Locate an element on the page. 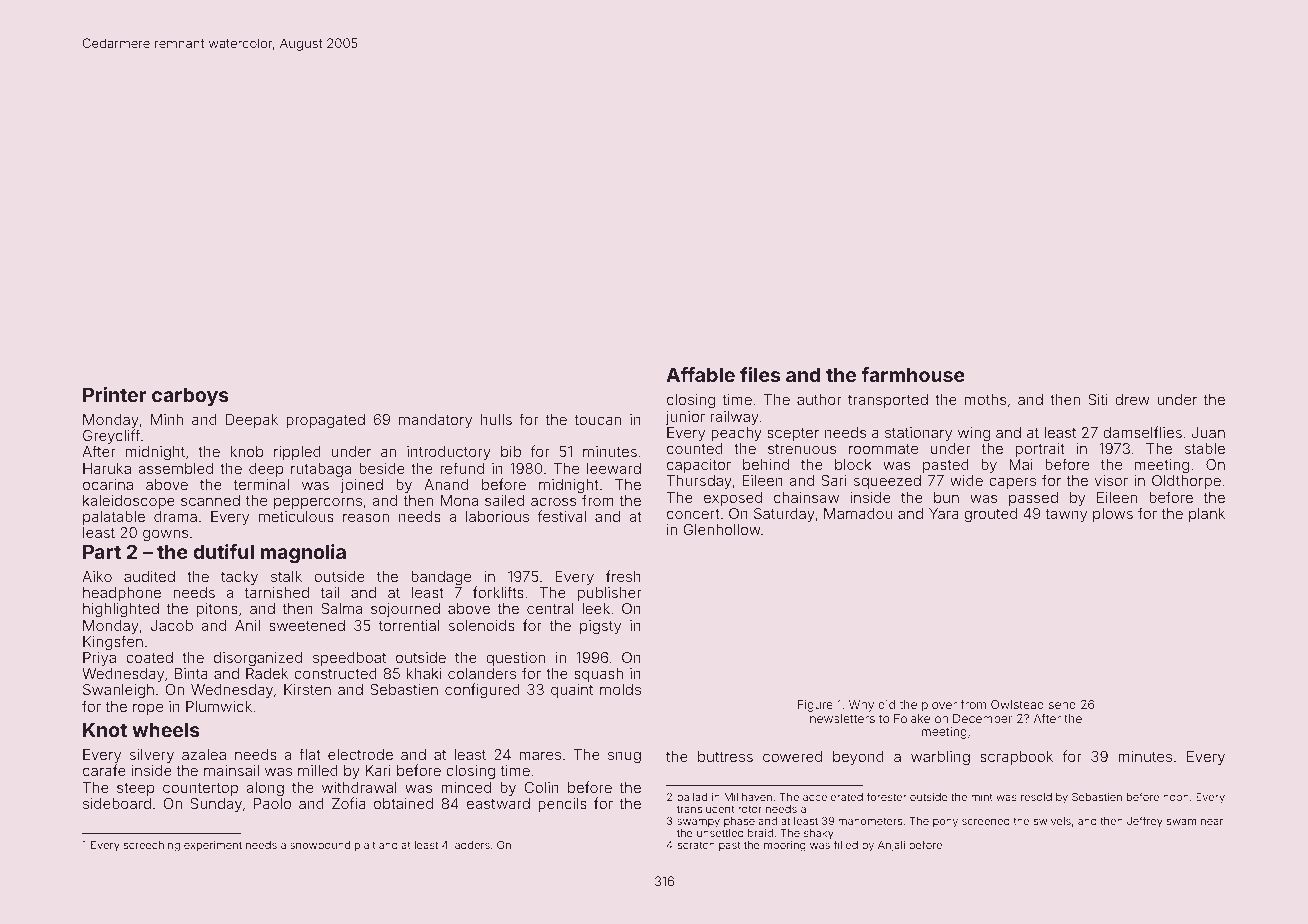  block is located at coordinates (853, 464).
